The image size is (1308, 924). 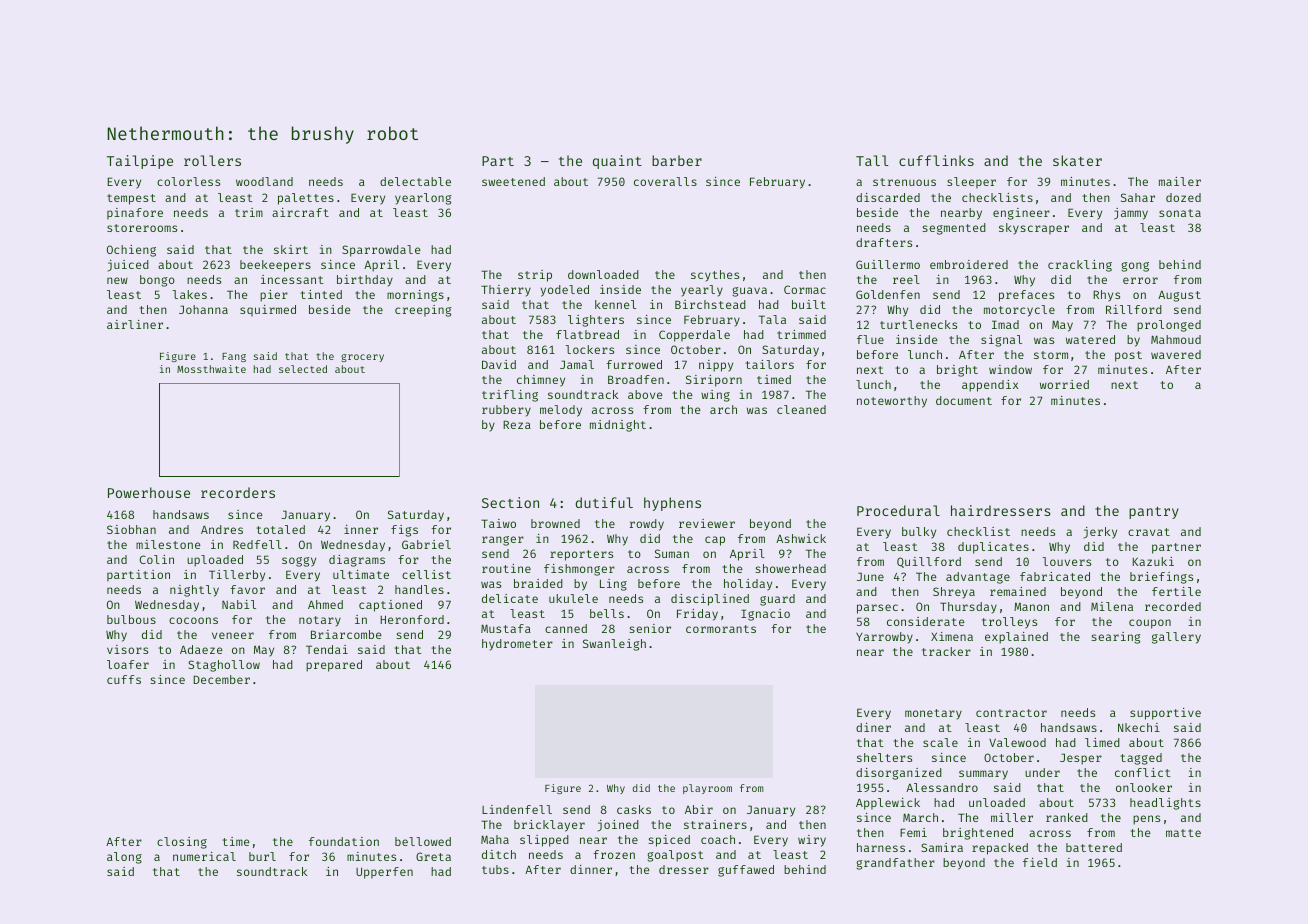 I want to click on Swanleigh, so click(x=614, y=645).
